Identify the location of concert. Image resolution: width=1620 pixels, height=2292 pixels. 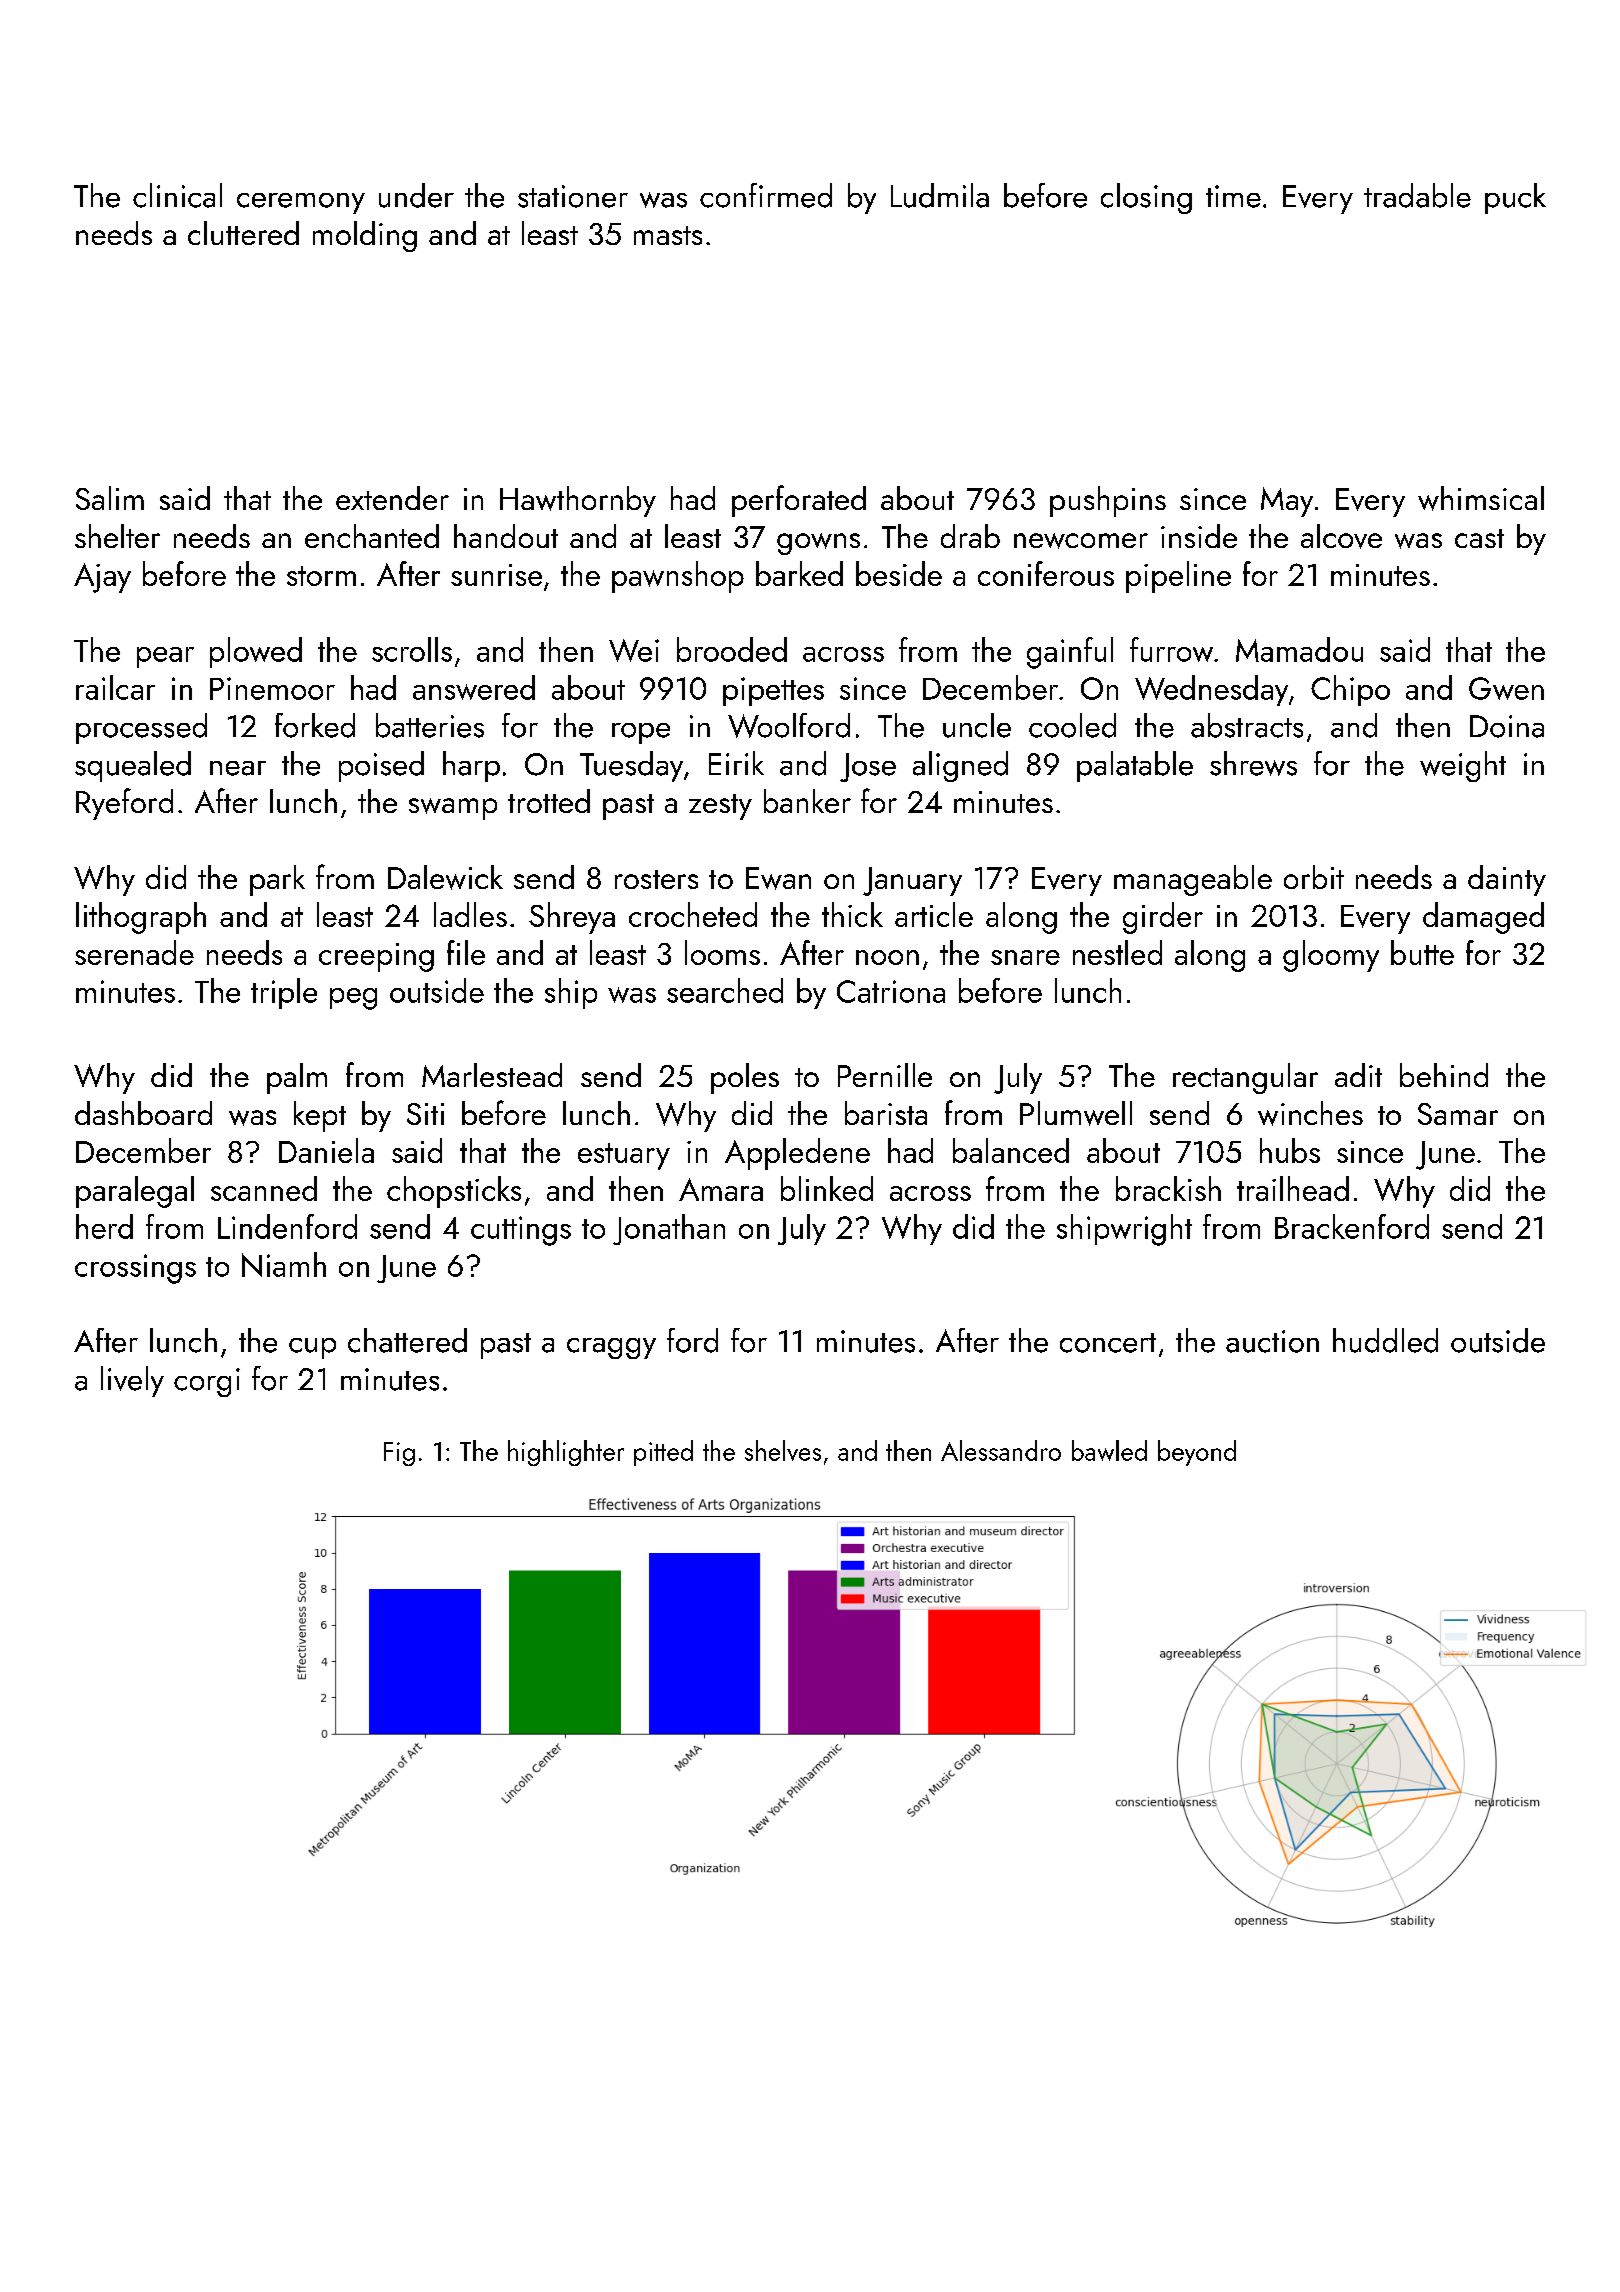
(1108, 1343).
